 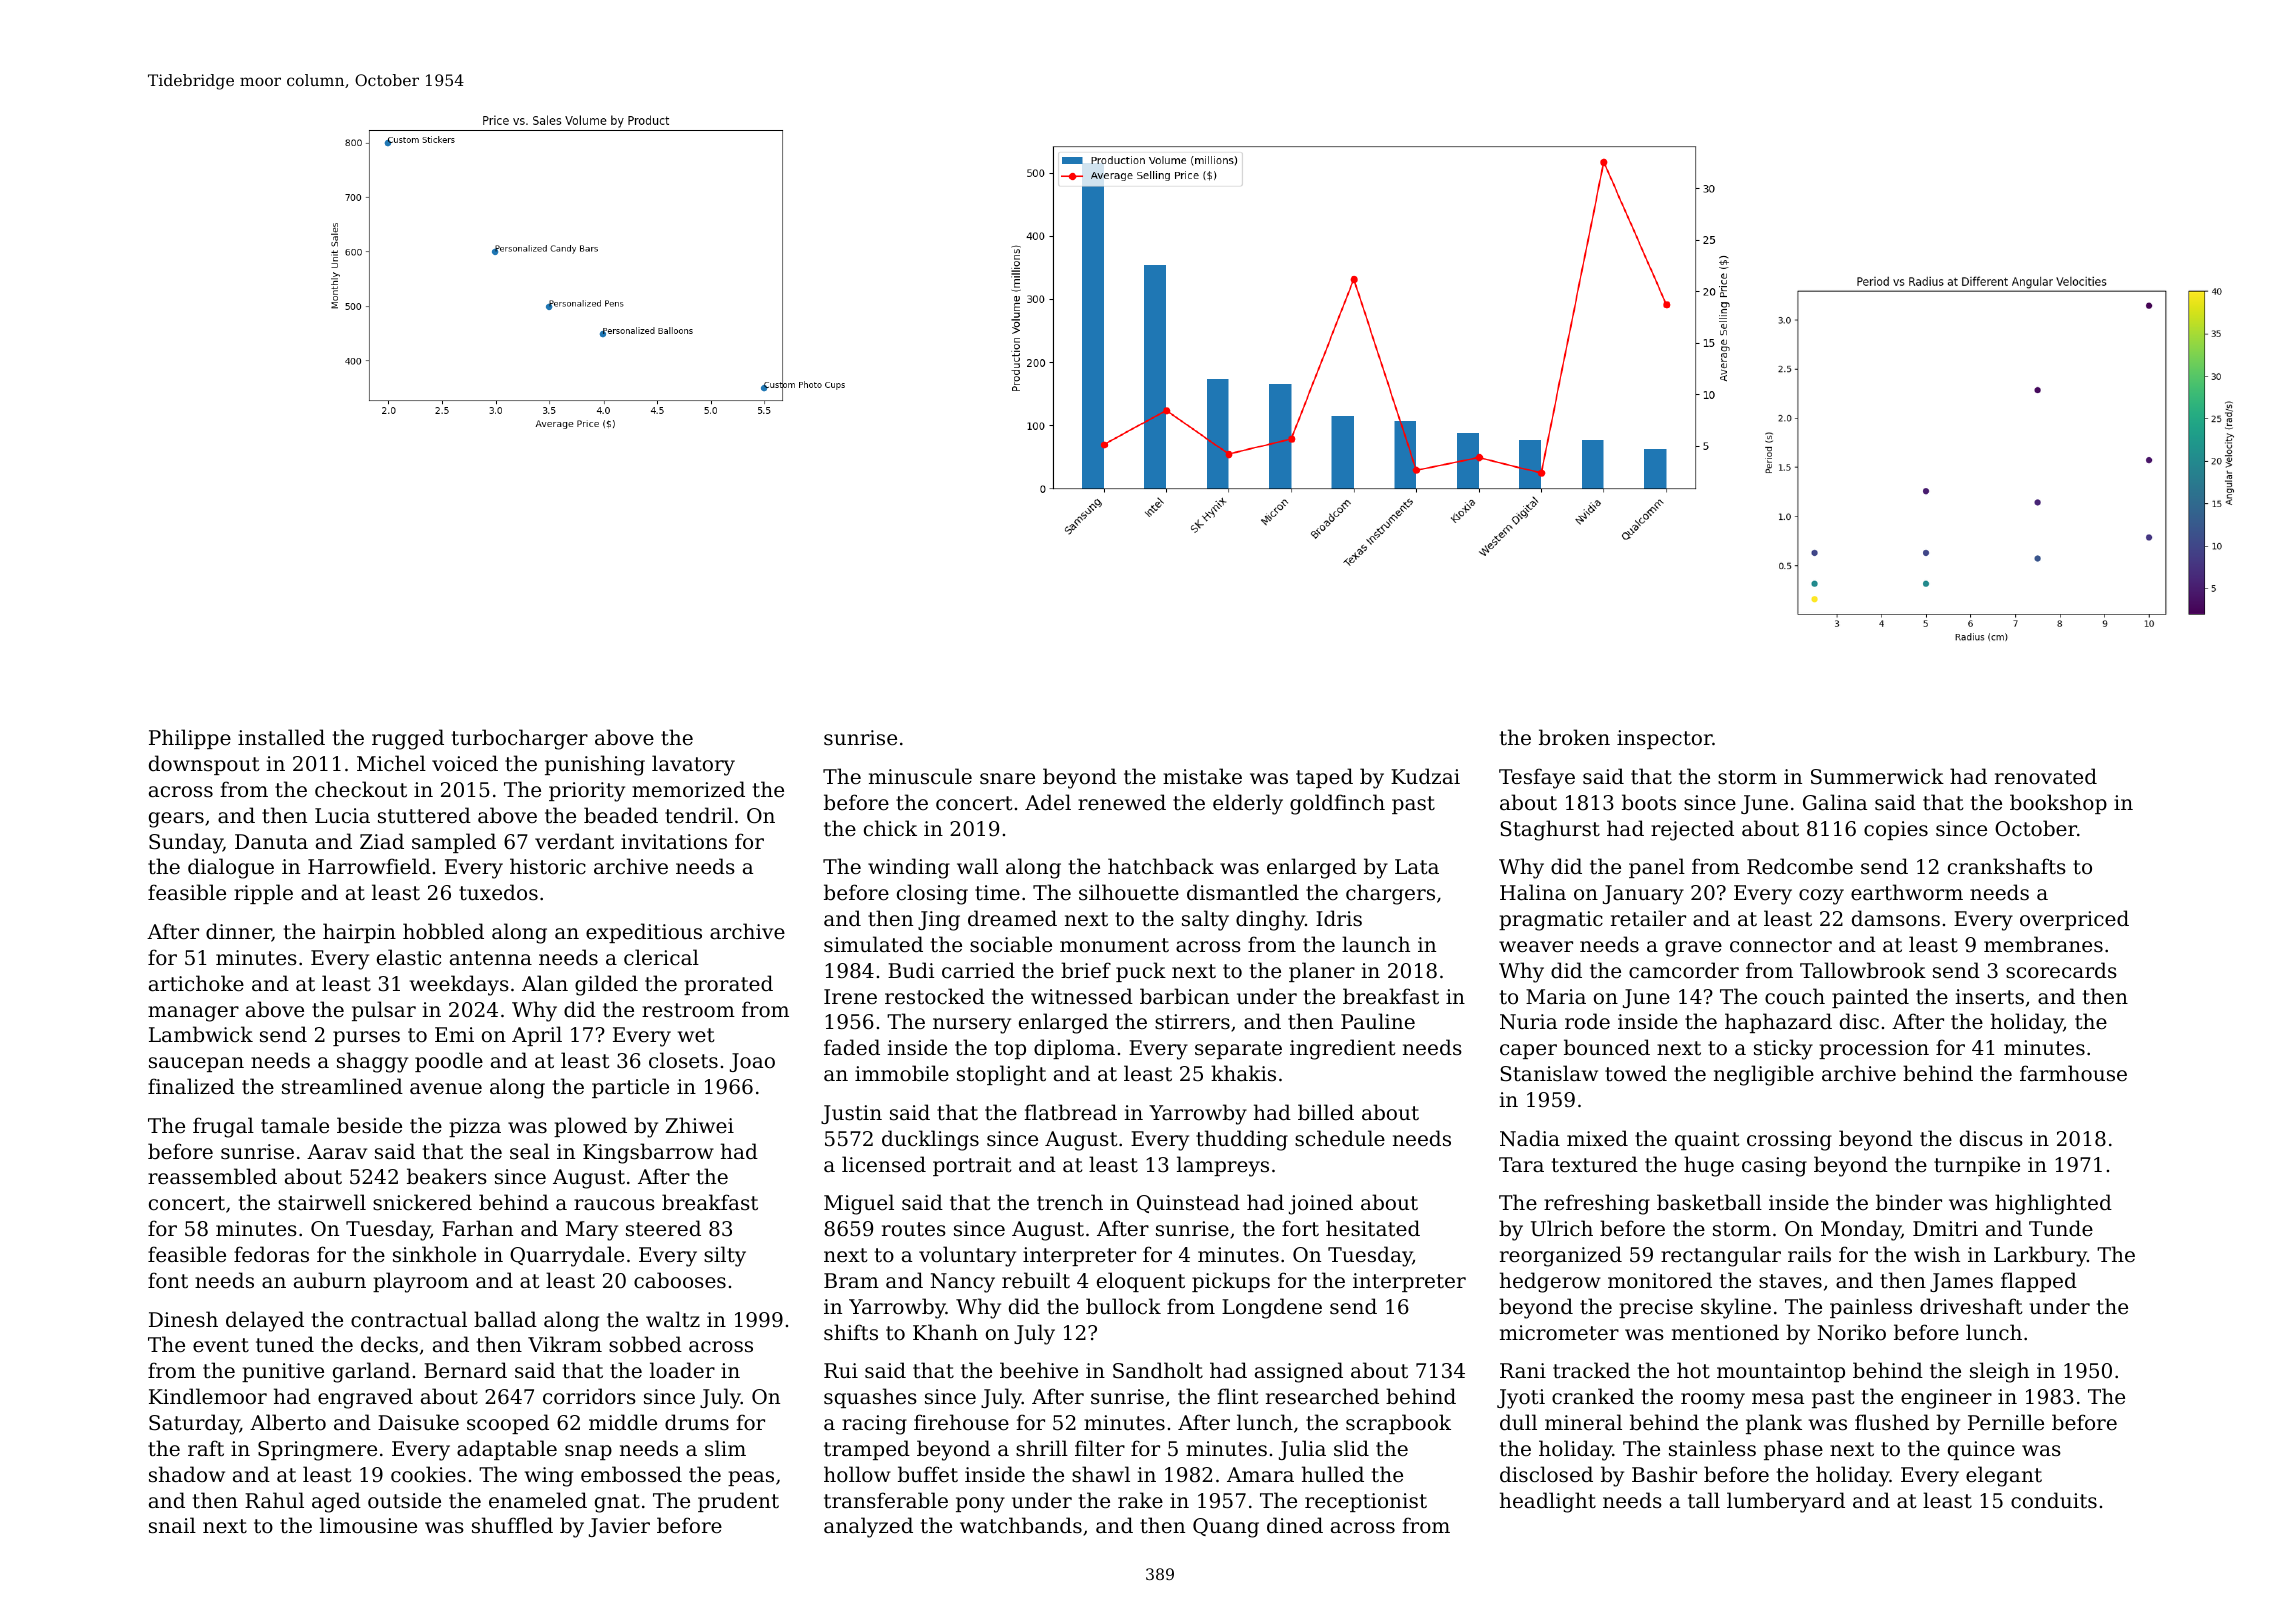 What do you see at coordinates (1202, 776) in the screenshot?
I see `mistake` at bounding box center [1202, 776].
